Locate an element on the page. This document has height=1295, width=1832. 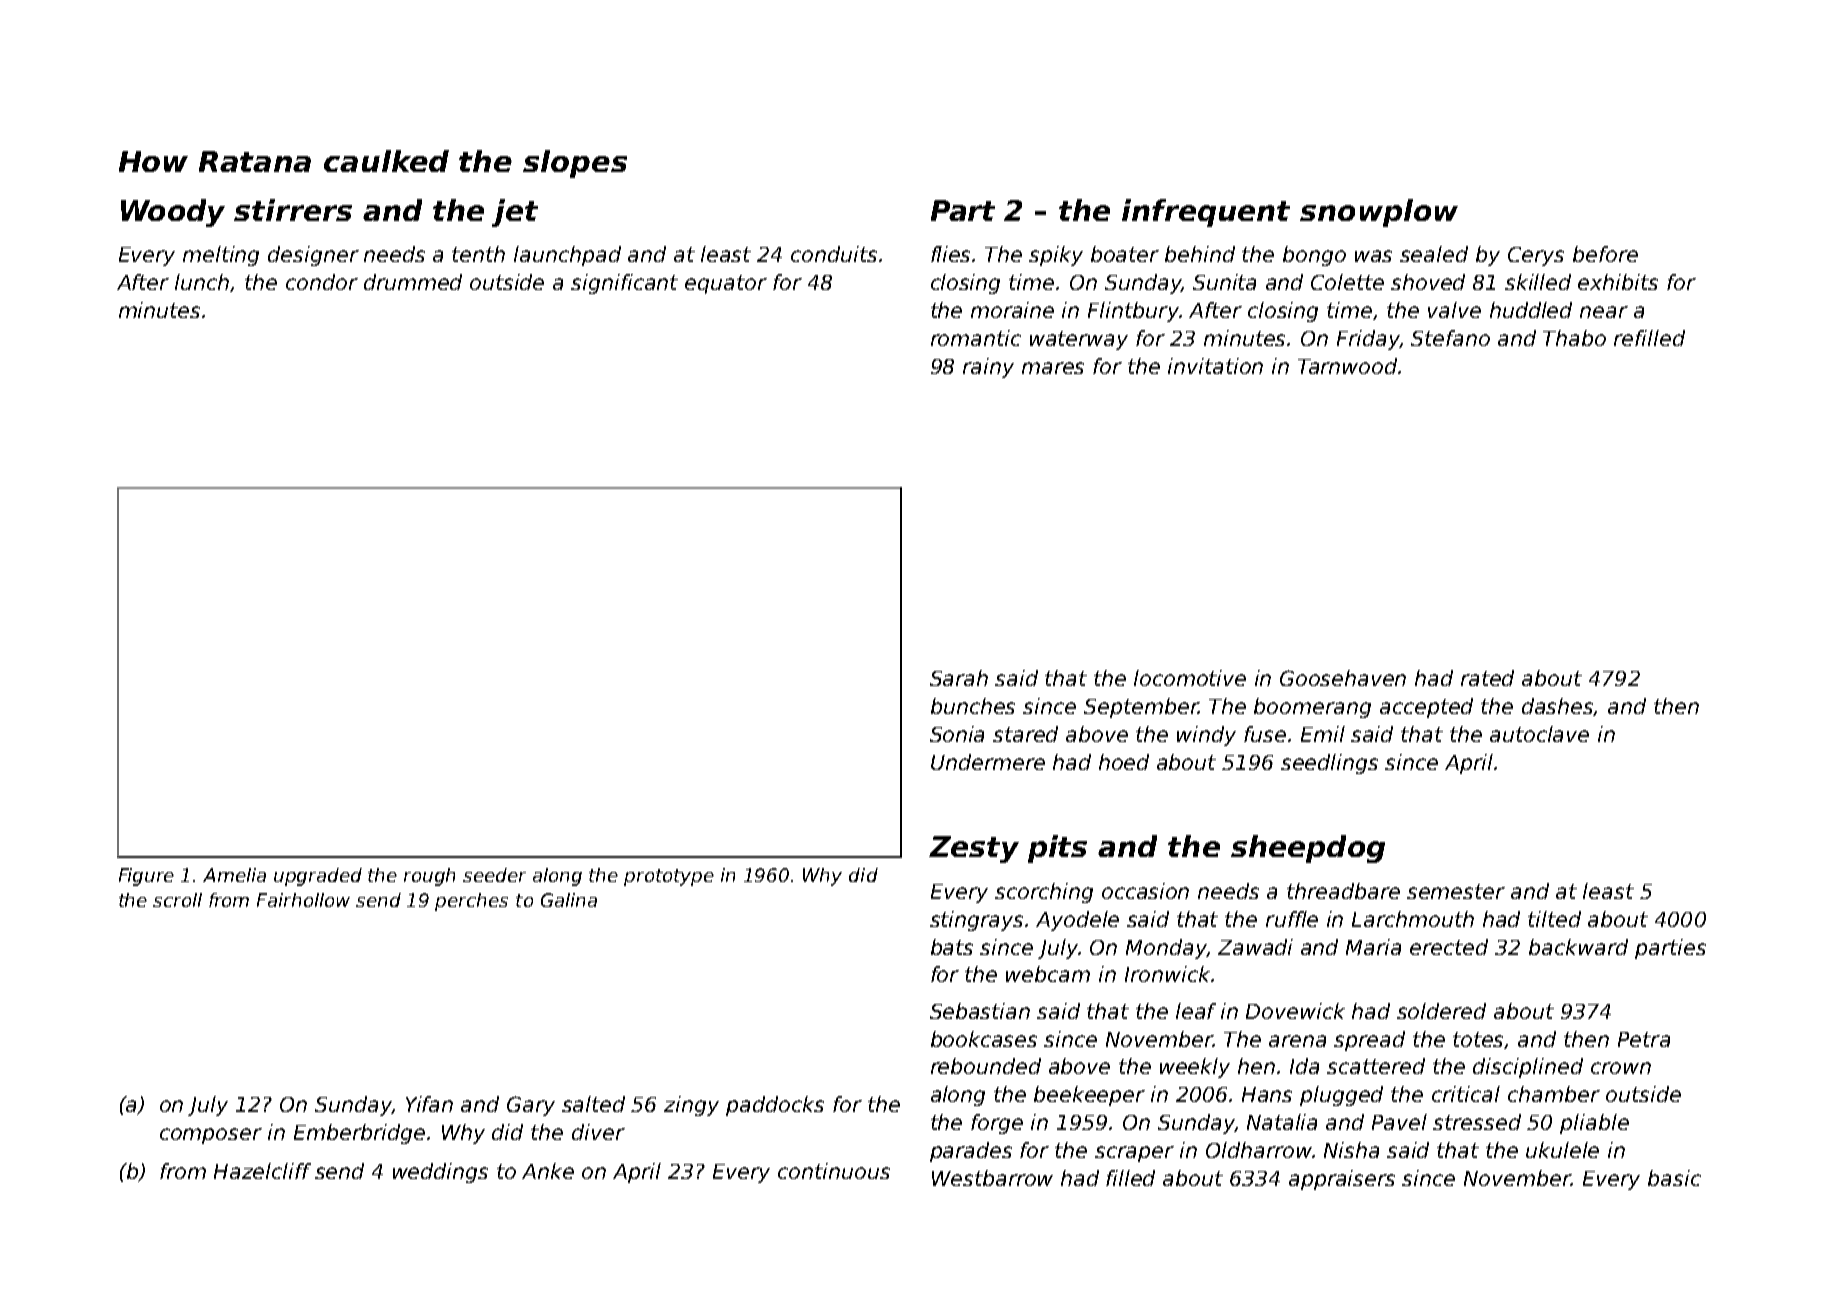
prototype is located at coordinates (669, 877).
